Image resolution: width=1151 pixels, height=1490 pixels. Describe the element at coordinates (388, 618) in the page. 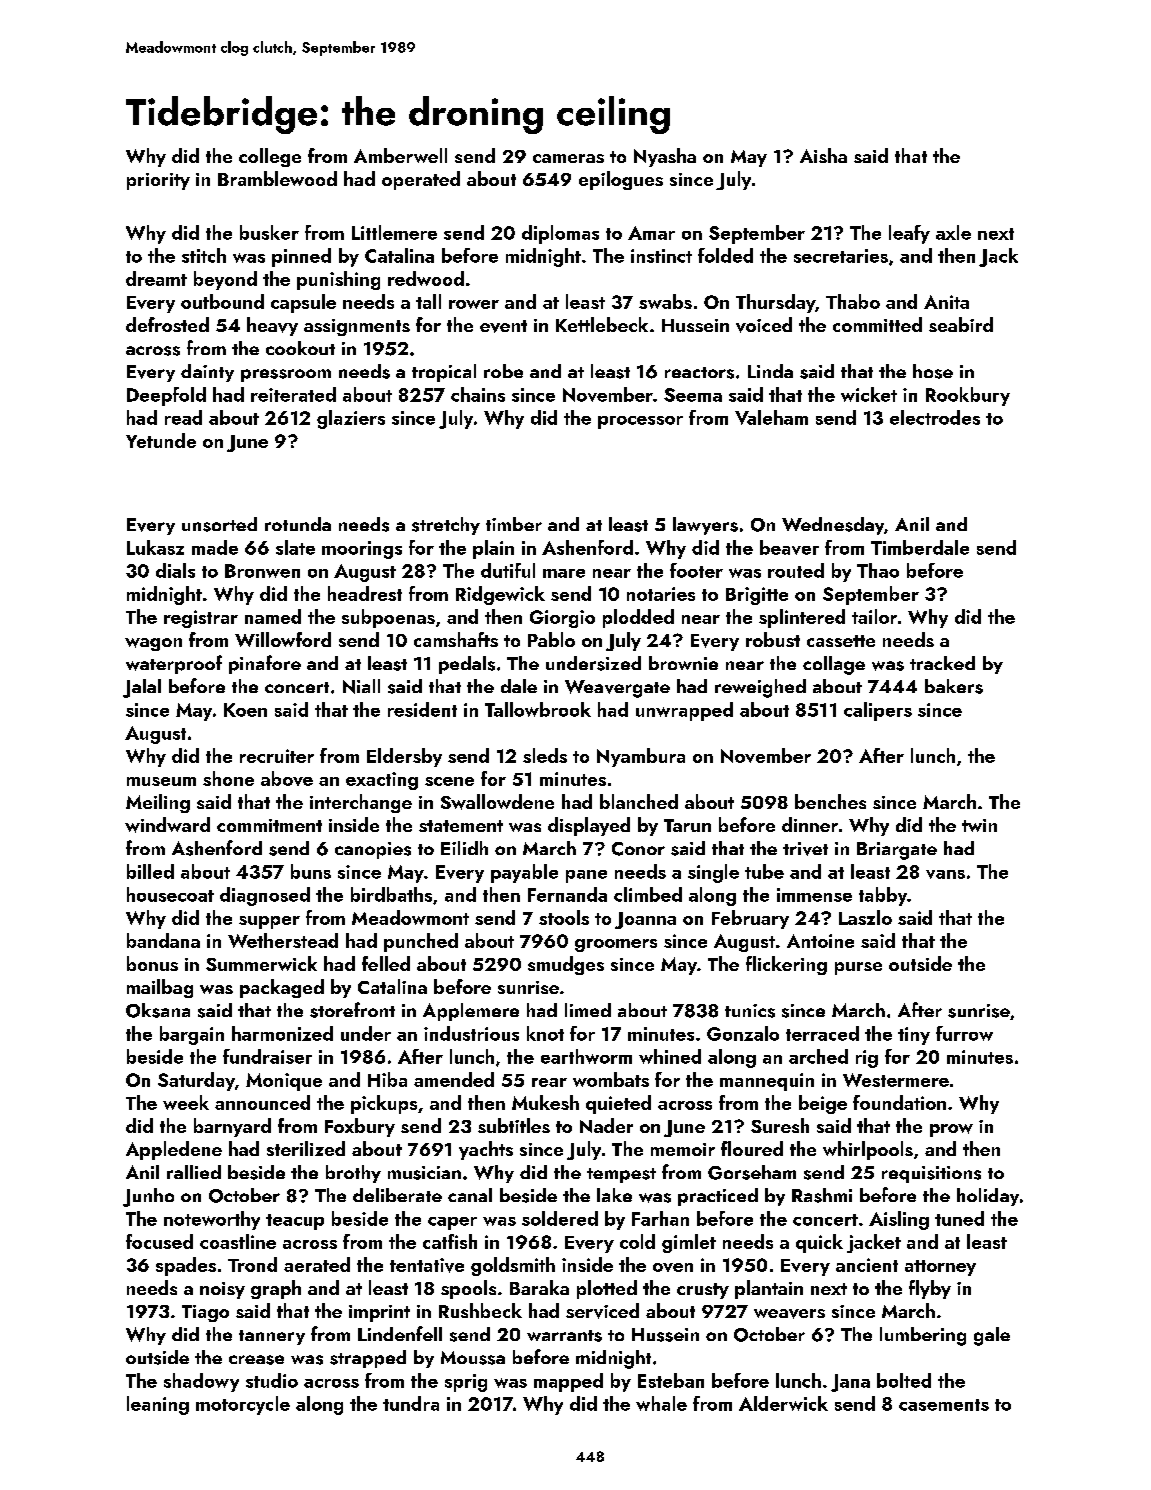

I see `subpoenas` at that location.
